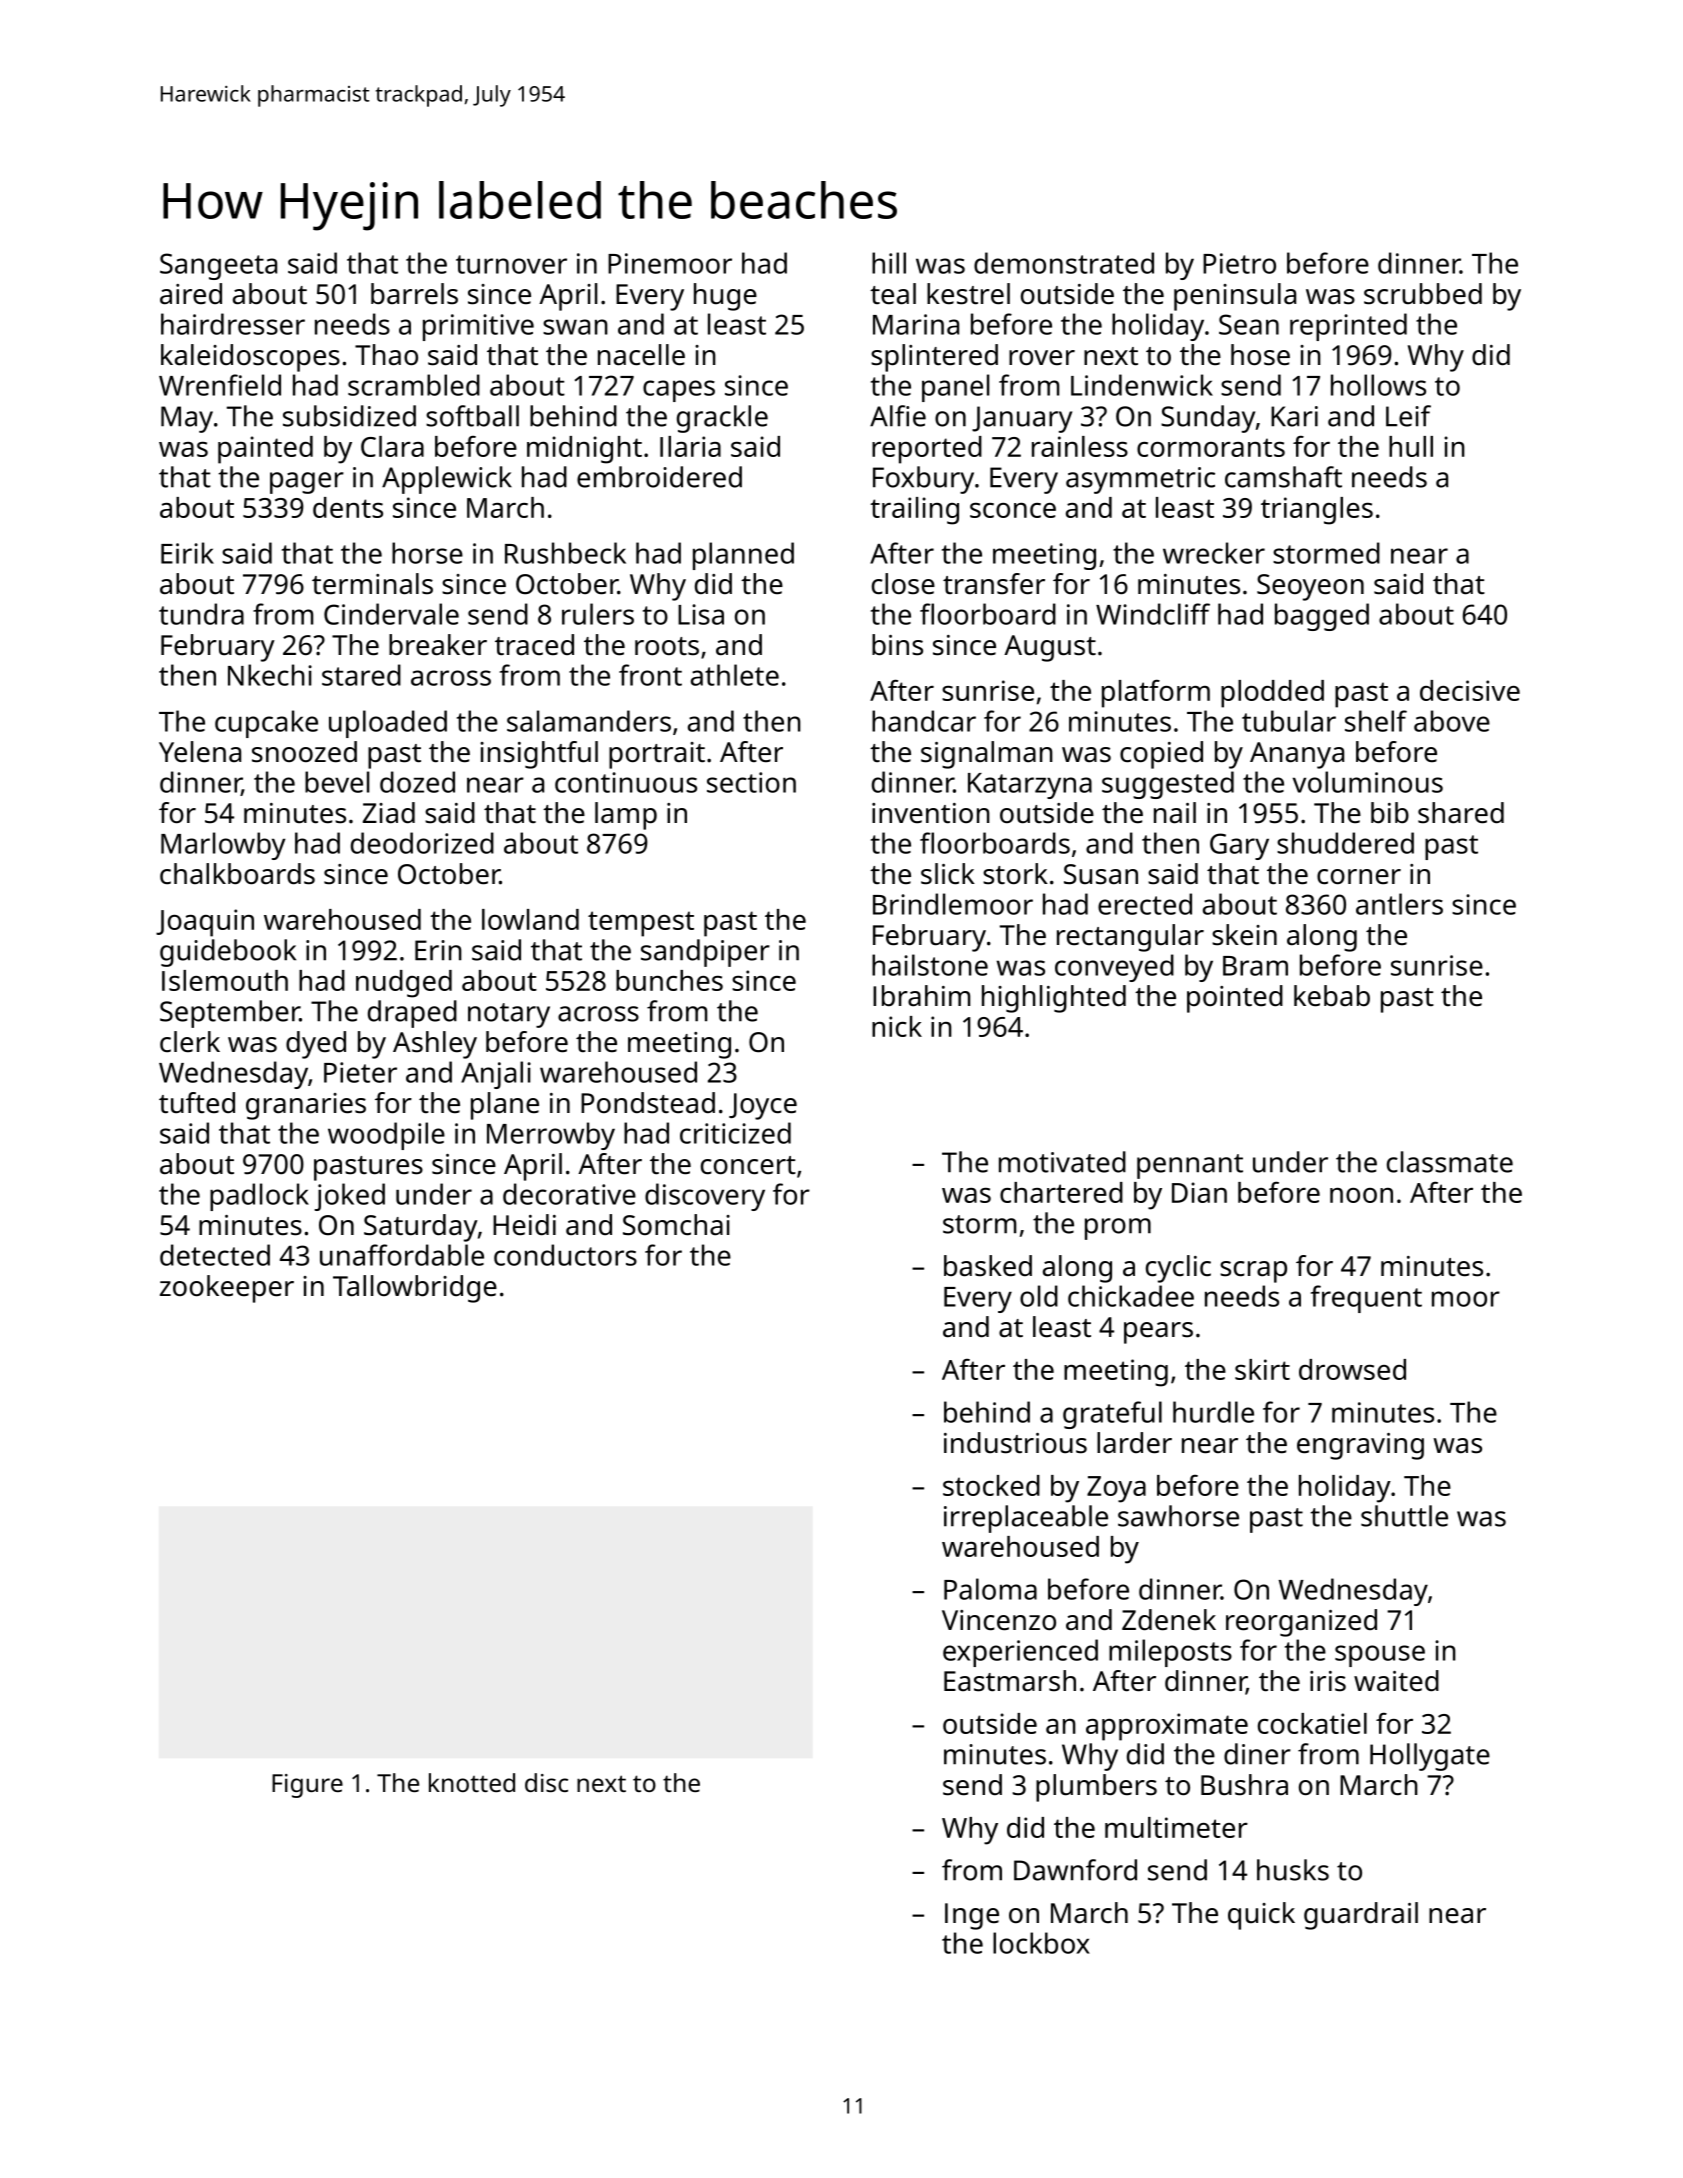 This screenshot has height=2178, width=1683. What do you see at coordinates (1423, 294) in the screenshot?
I see `scrubbed` at bounding box center [1423, 294].
